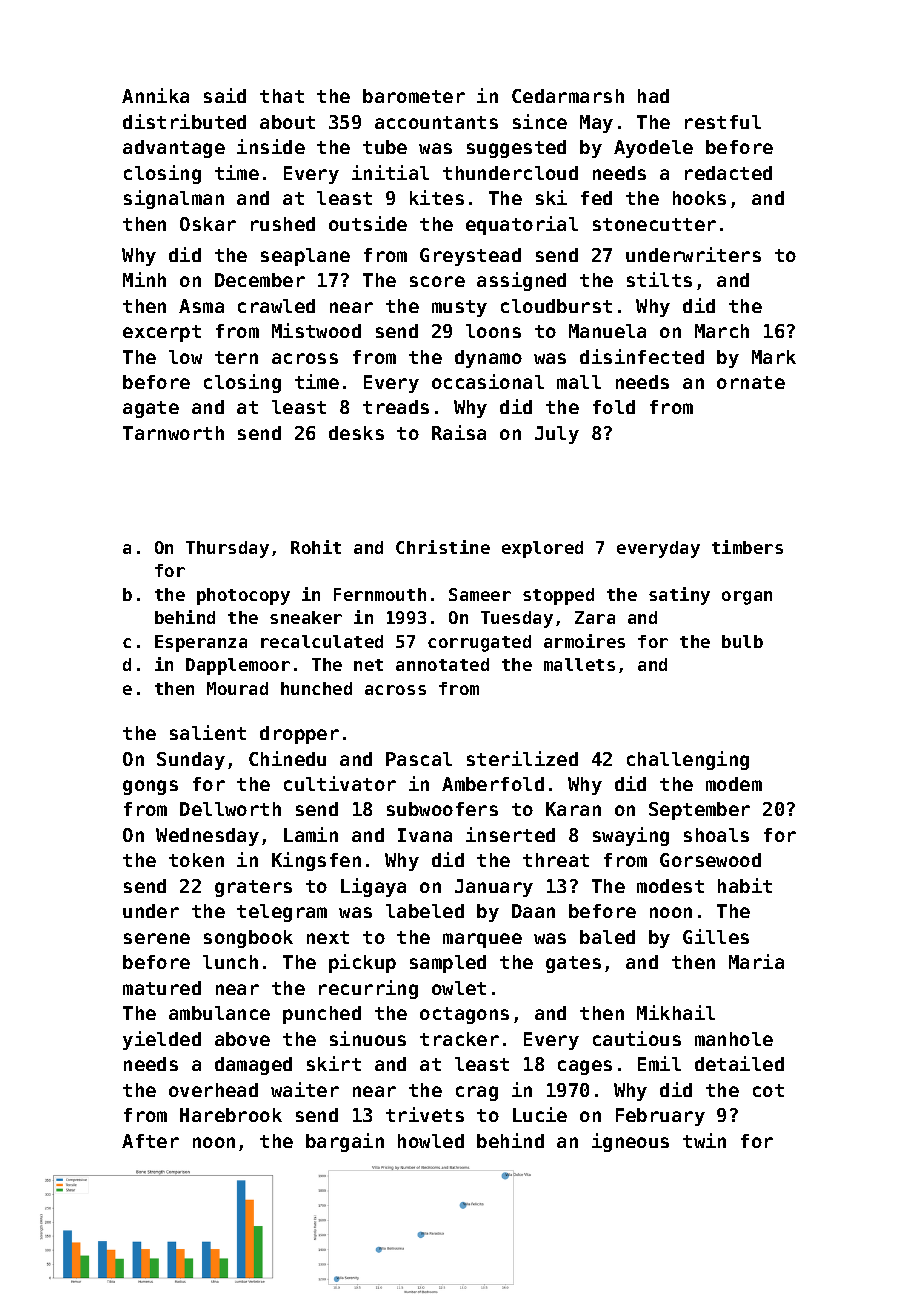 The width and height of the screenshot is (924, 1314). I want to click on Mikhail, so click(676, 1012).
